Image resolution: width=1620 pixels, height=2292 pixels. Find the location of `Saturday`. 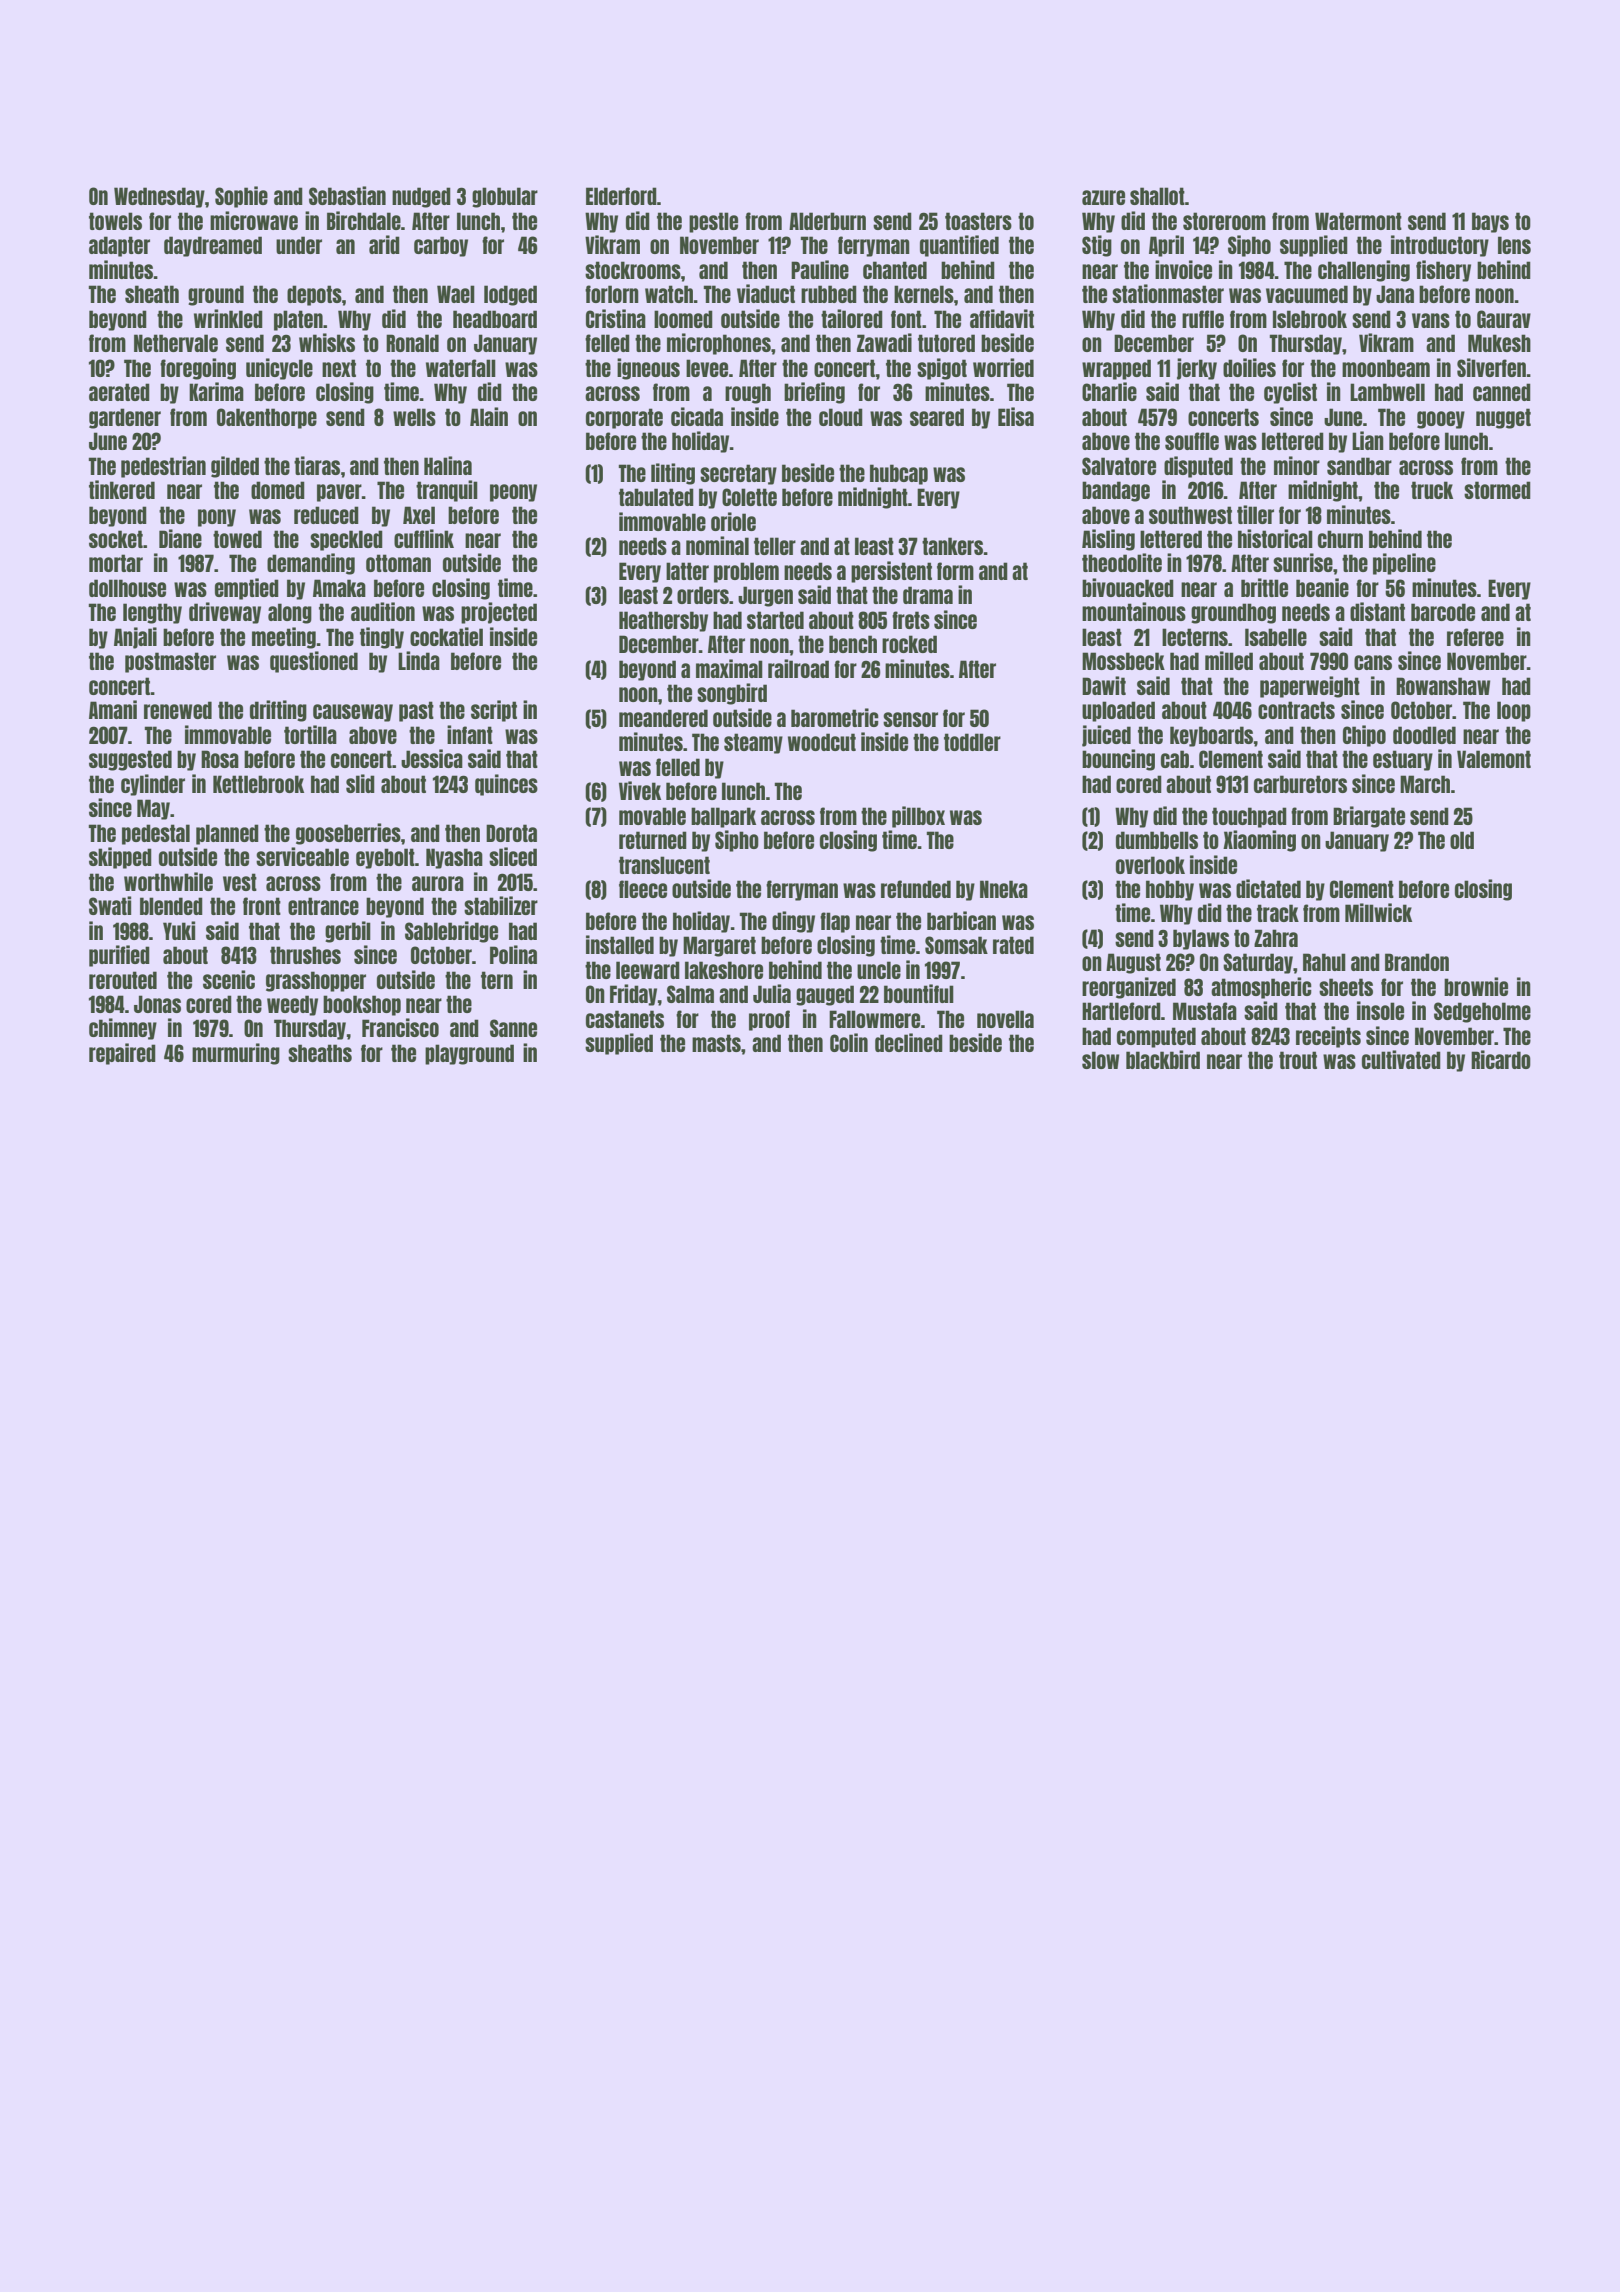

Saturday is located at coordinates (1258, 963).
